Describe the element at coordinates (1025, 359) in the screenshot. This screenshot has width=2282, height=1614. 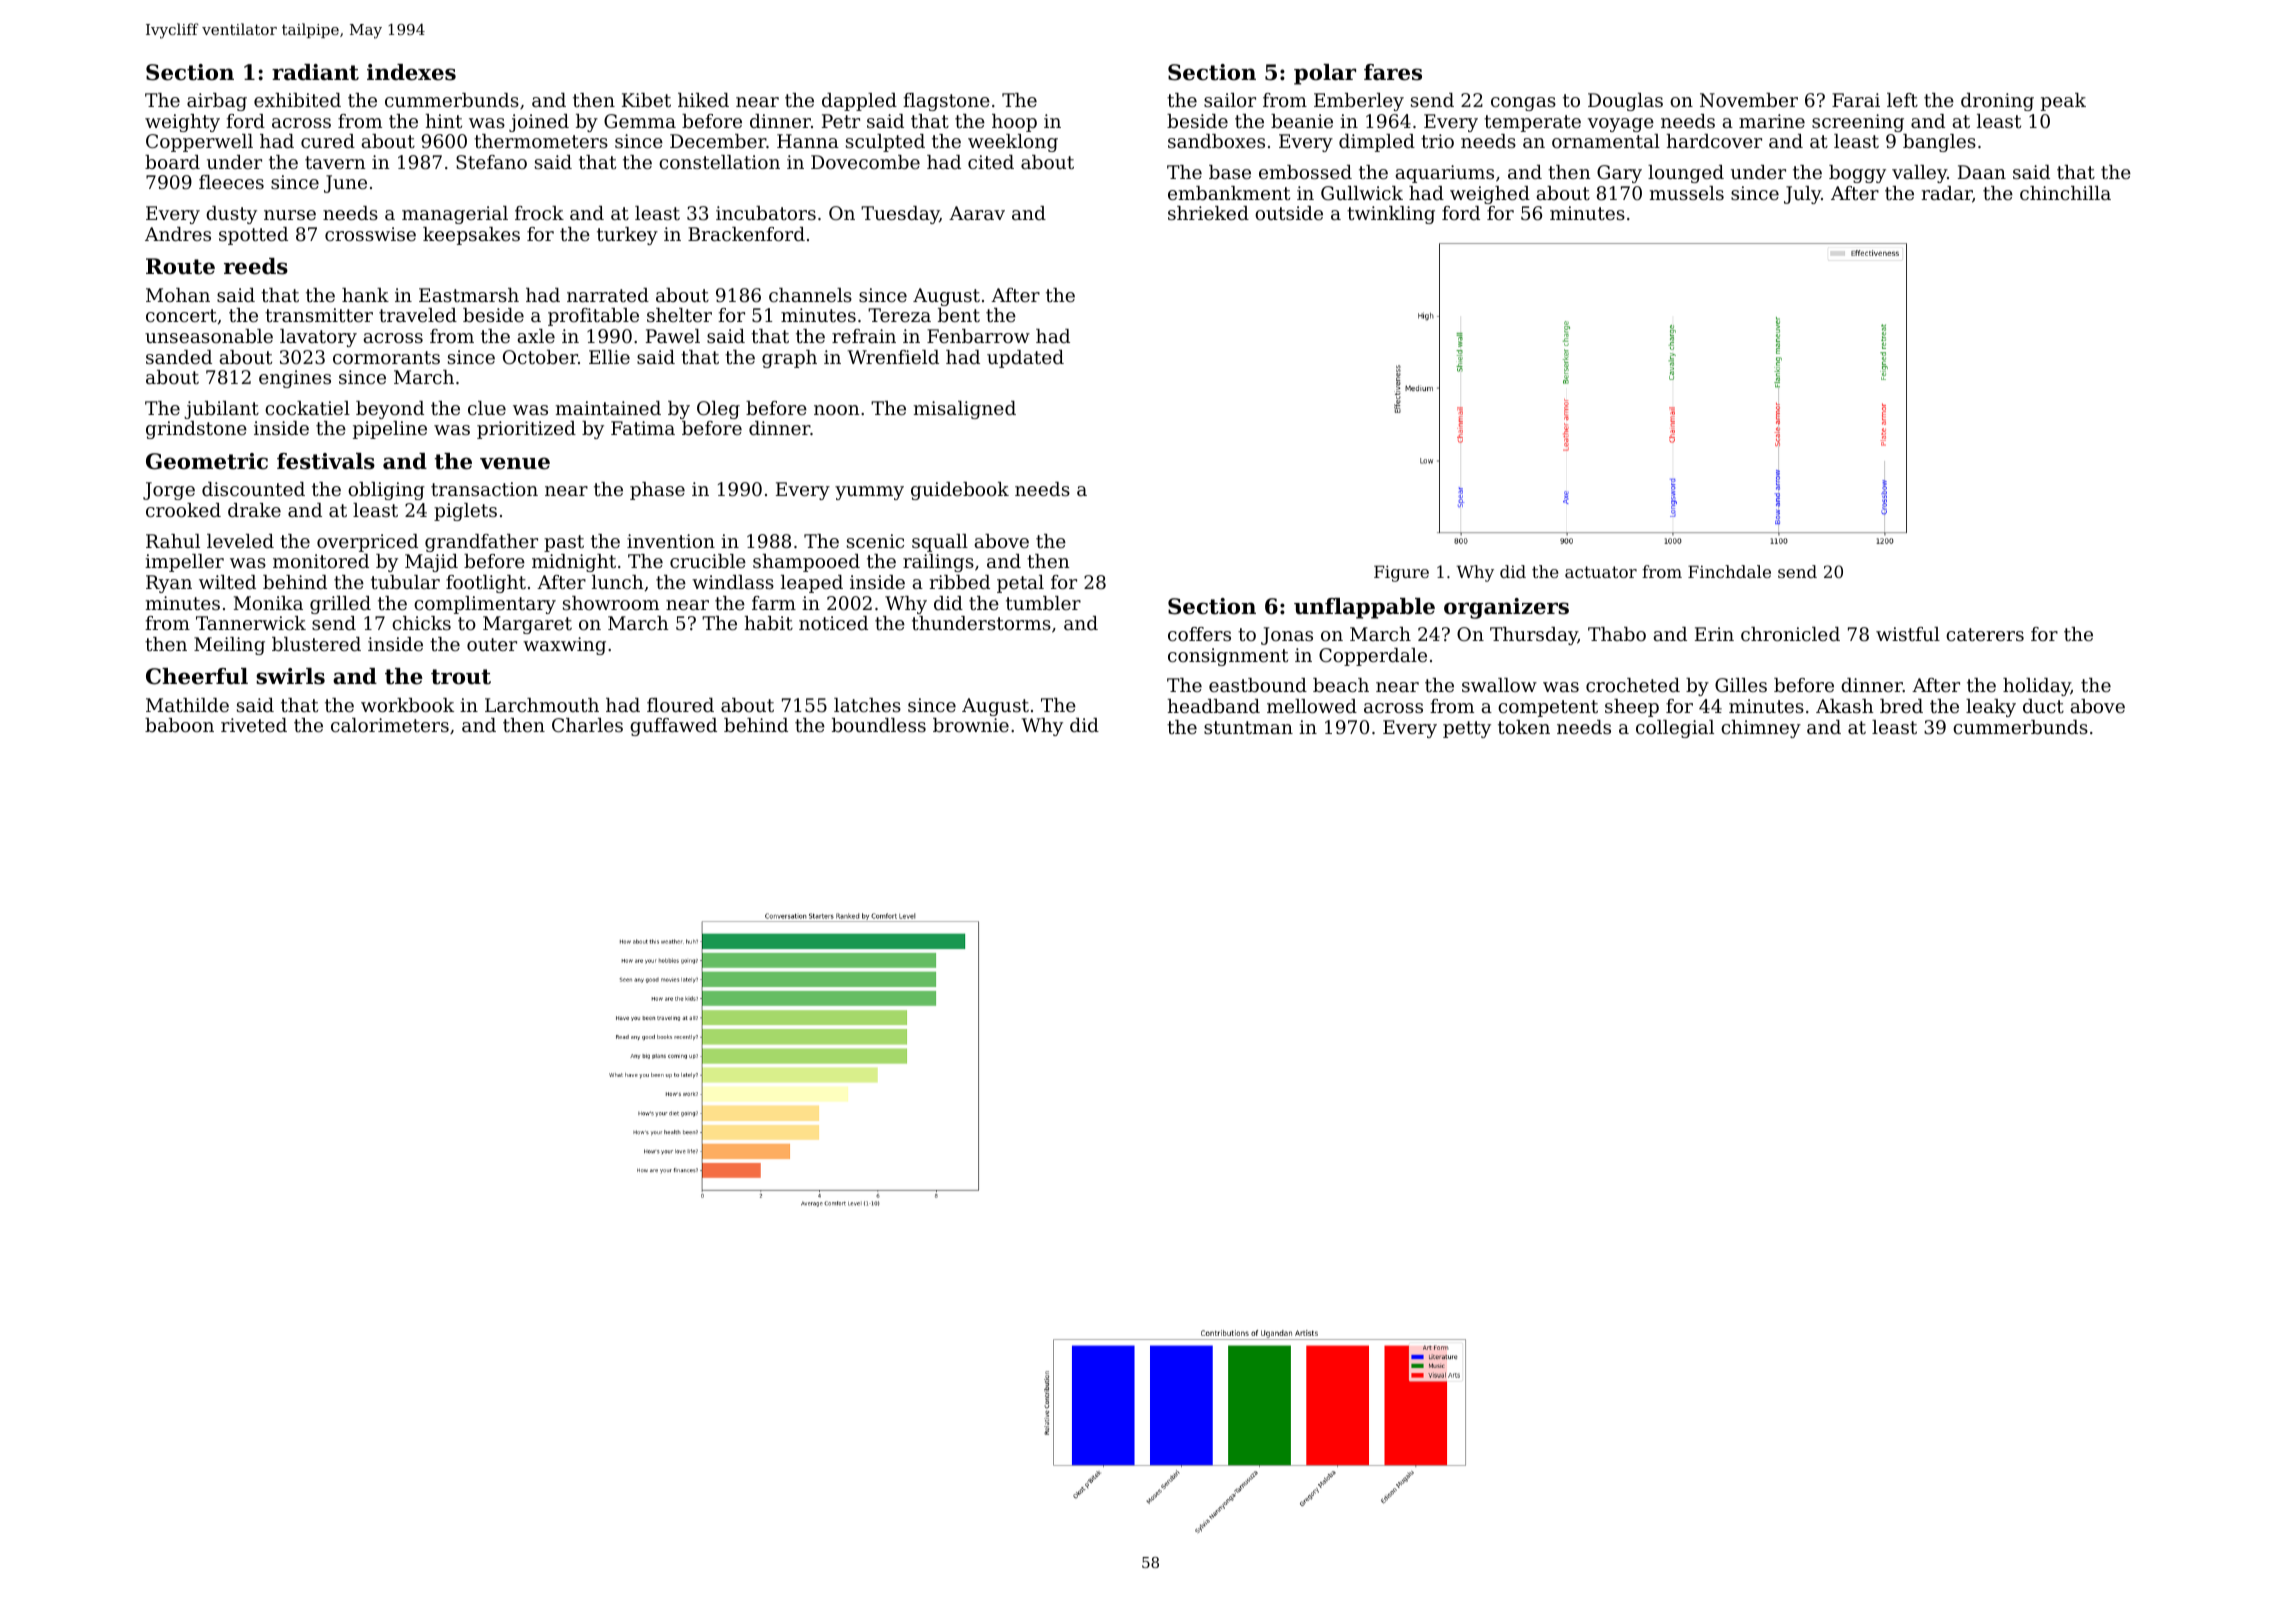
I see `updated` at that location.
